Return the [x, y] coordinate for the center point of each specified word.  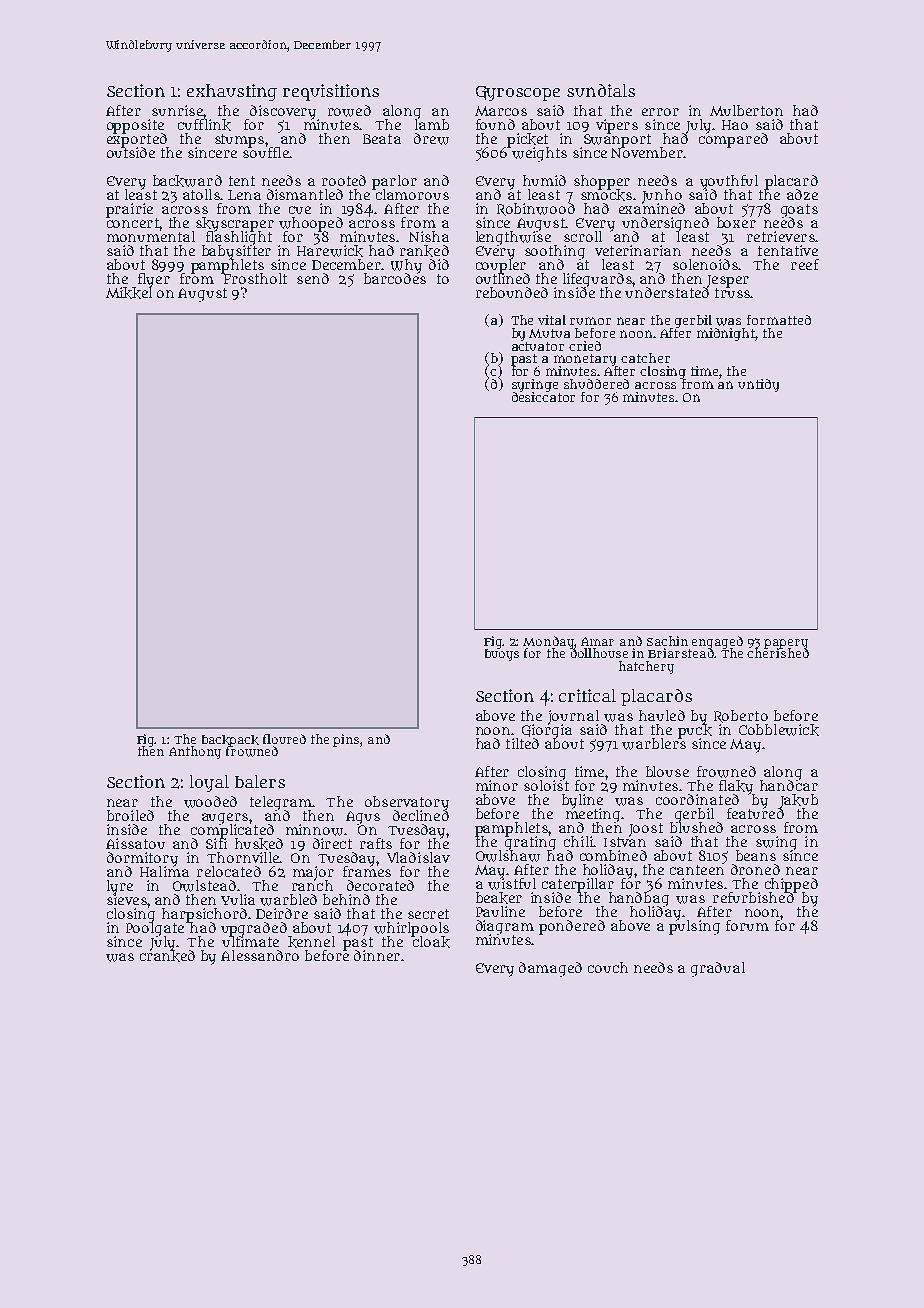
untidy [758, 385]
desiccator [543, 397]
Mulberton [746, 110]
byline [582, 801]
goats [799, 210]
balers [260, 781]
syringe [535, 385]
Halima [164, 871]
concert [133, 223]
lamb [432, 125]
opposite [135, 126]
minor [497, 785]
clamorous [412, 195]
